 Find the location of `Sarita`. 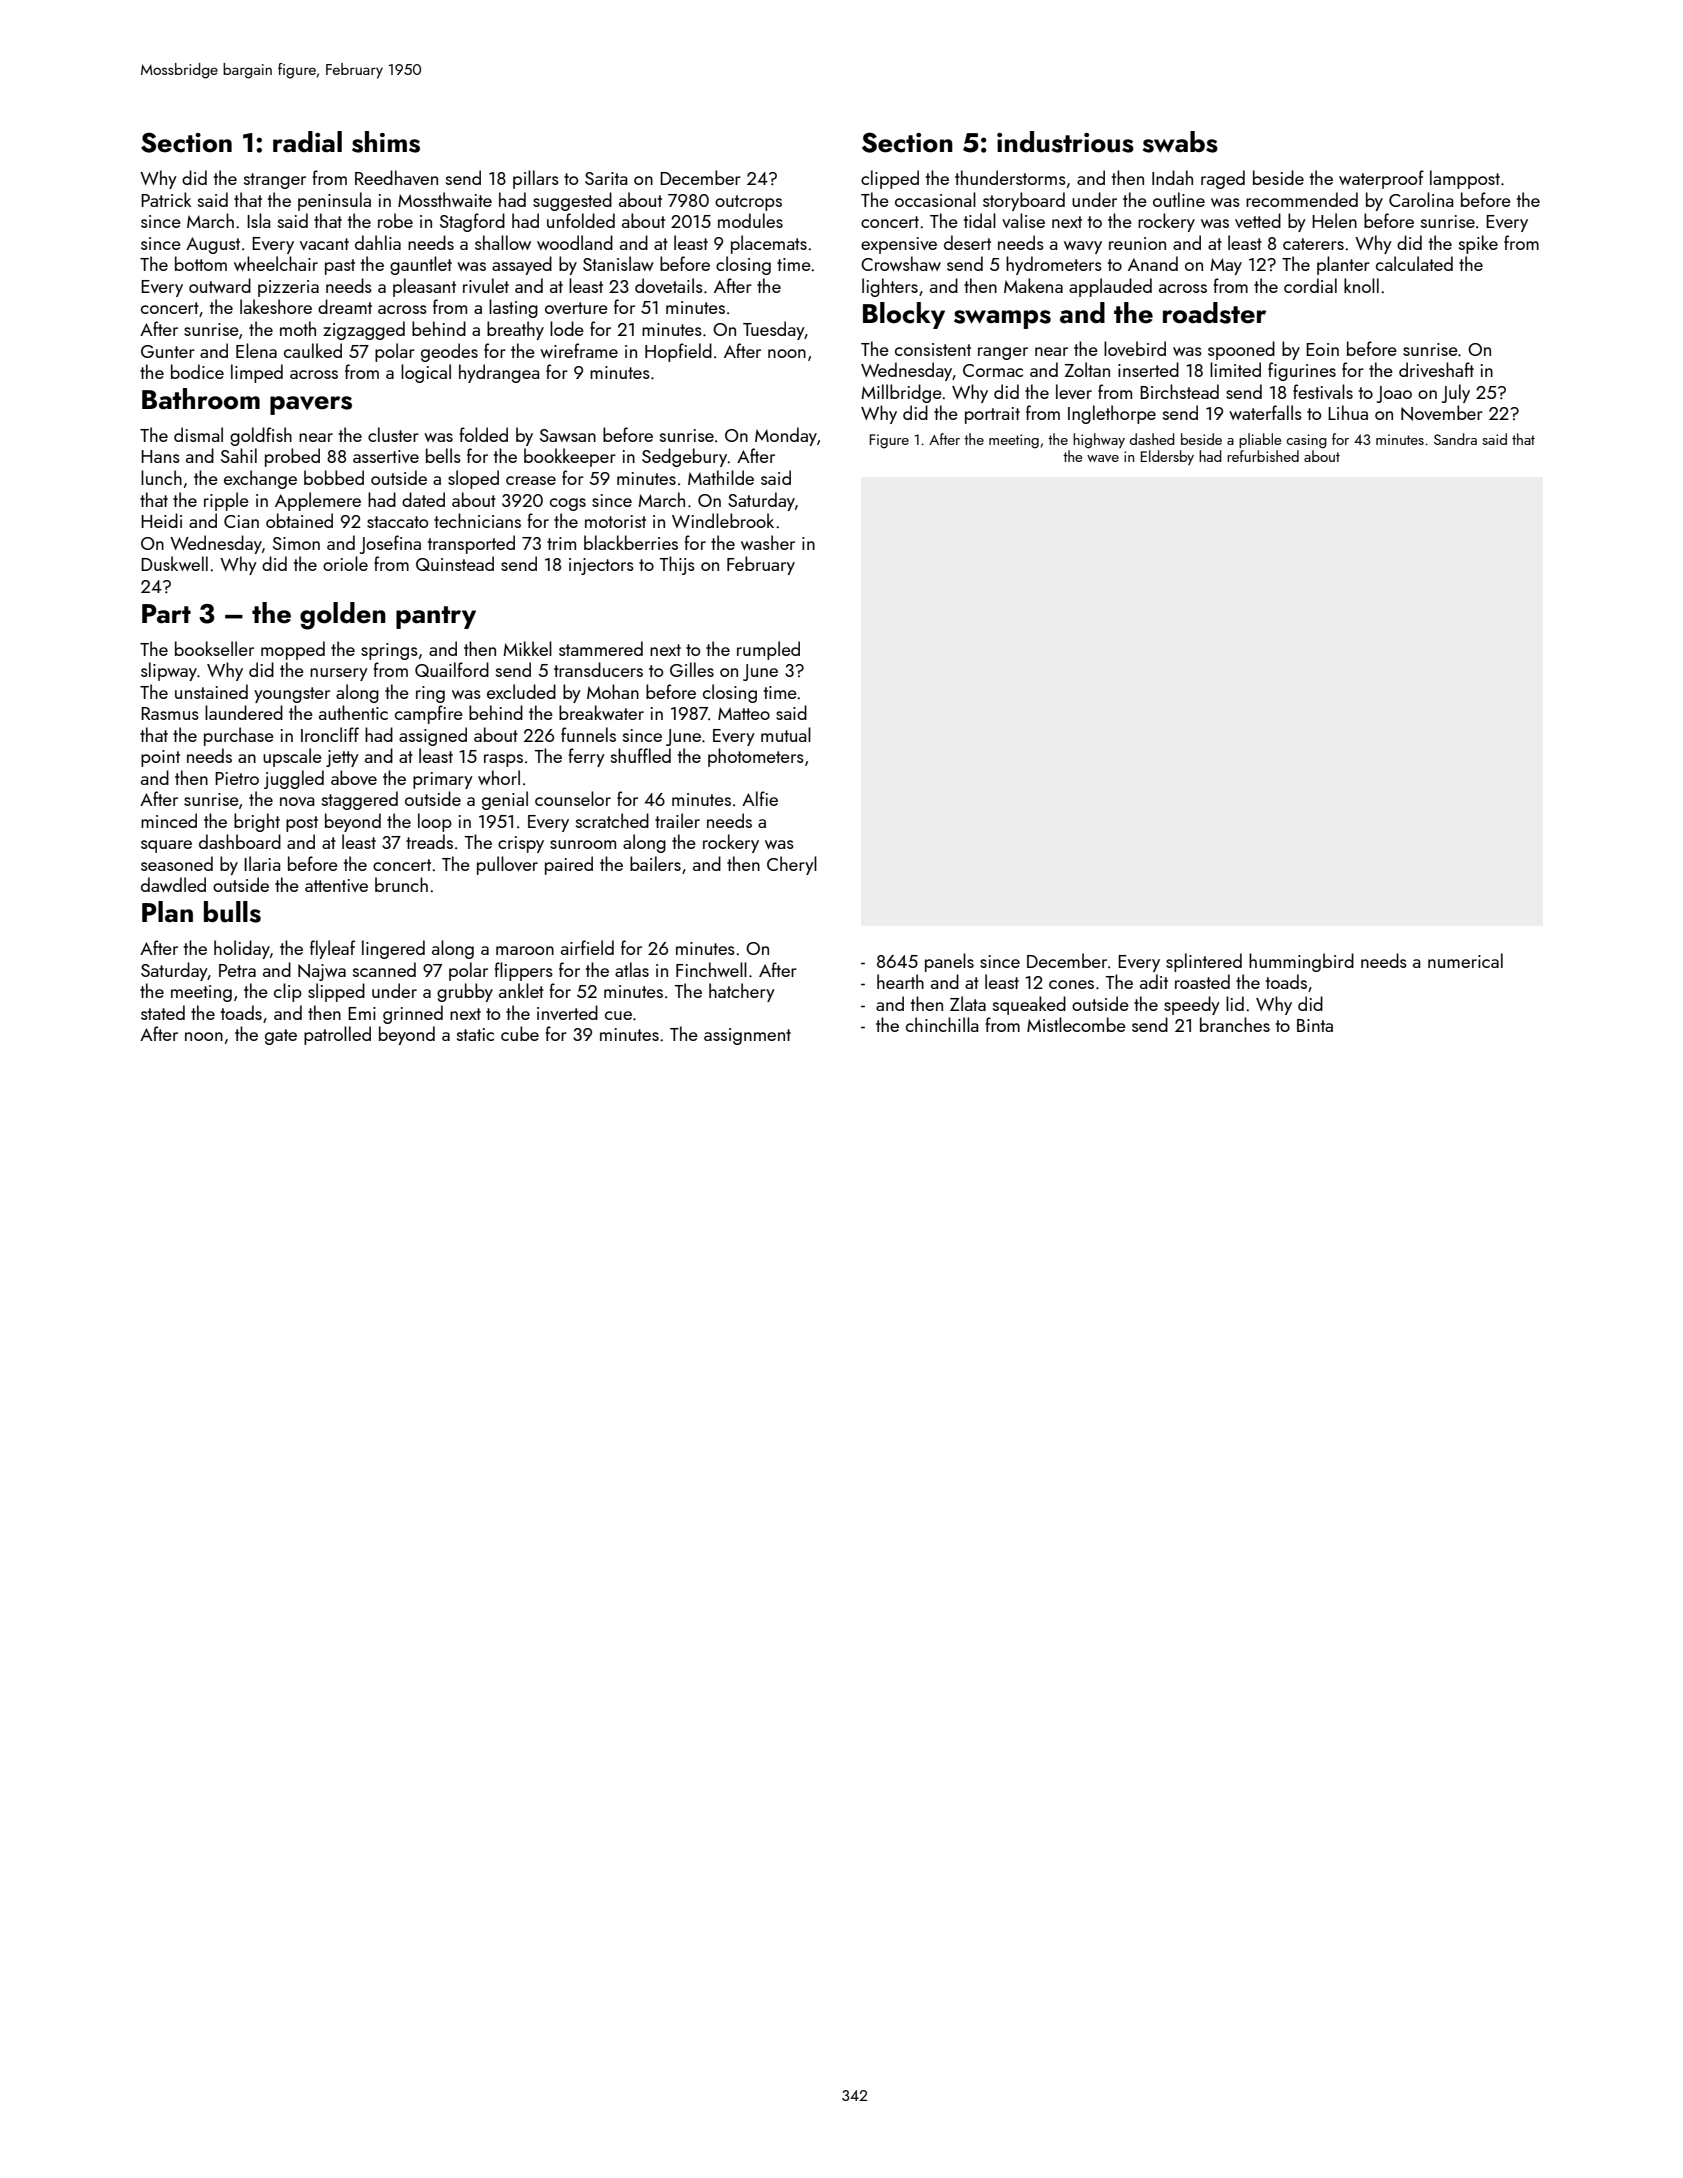

Sarita is located at coordinates (606, 178).
